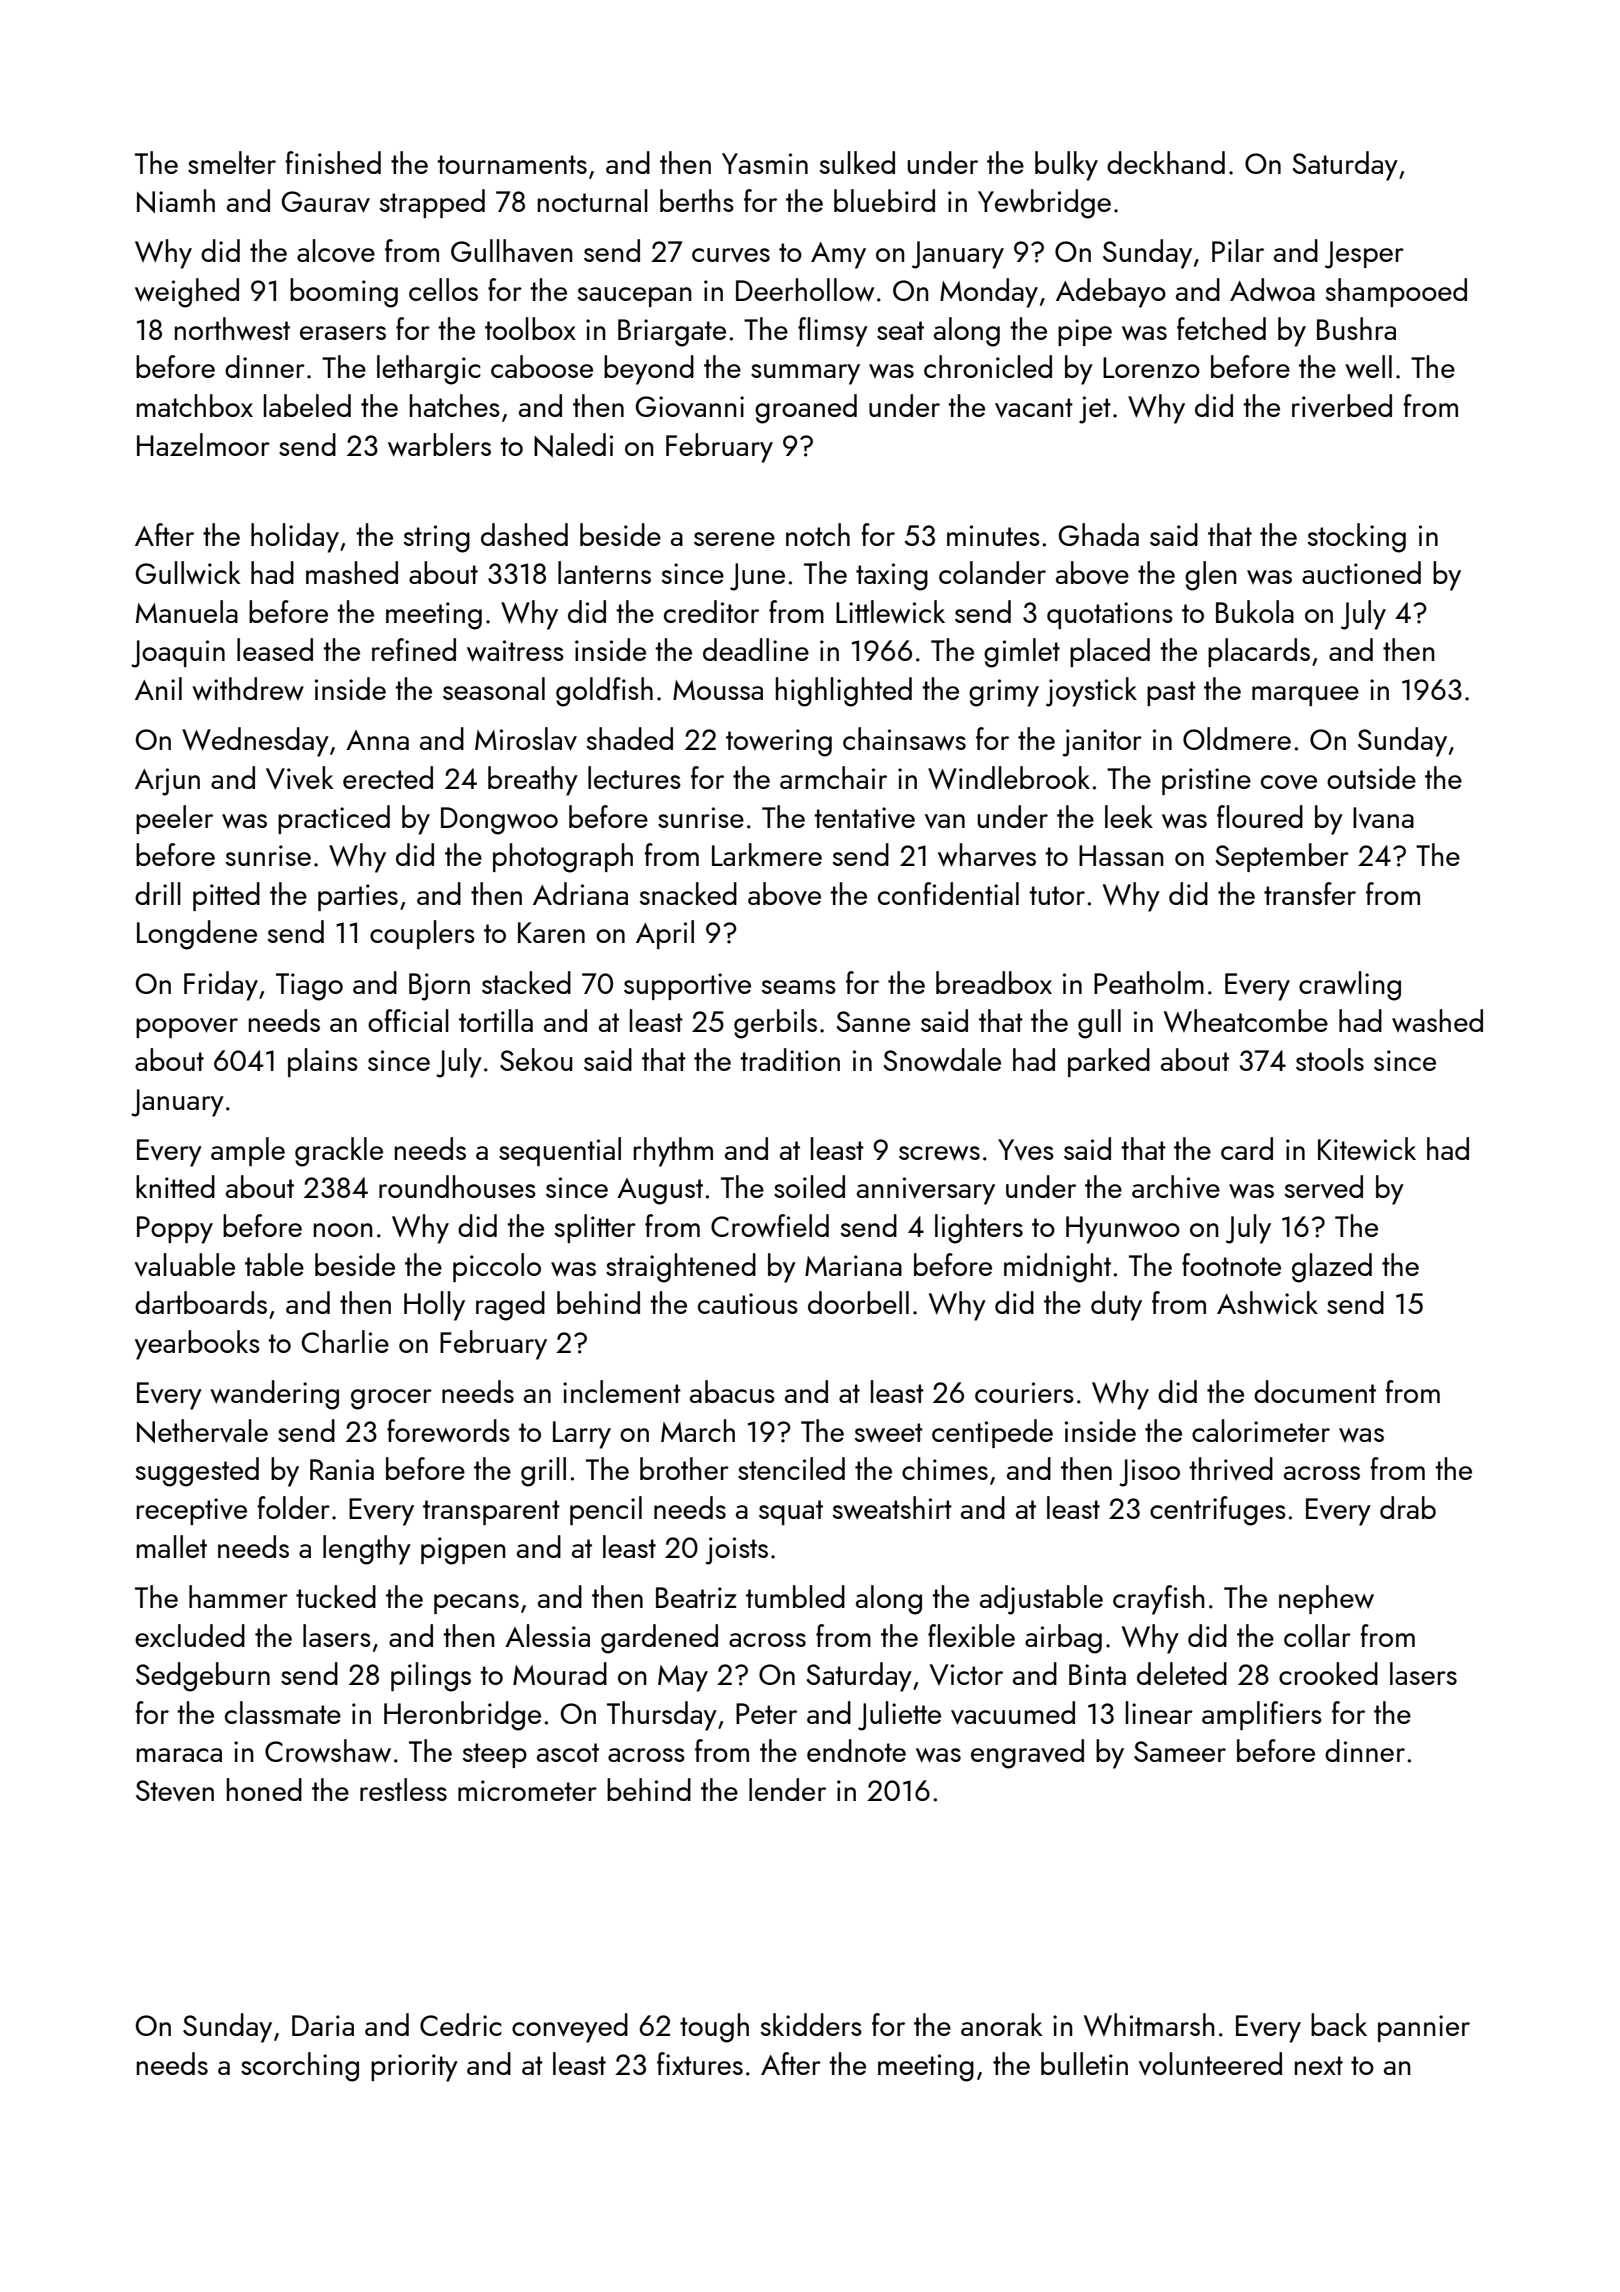 Image resolution: width=1620 pixels, height=2292 pixels. Describe the element at coordinates (734, 539) in the document. I see `serene` at that location.
